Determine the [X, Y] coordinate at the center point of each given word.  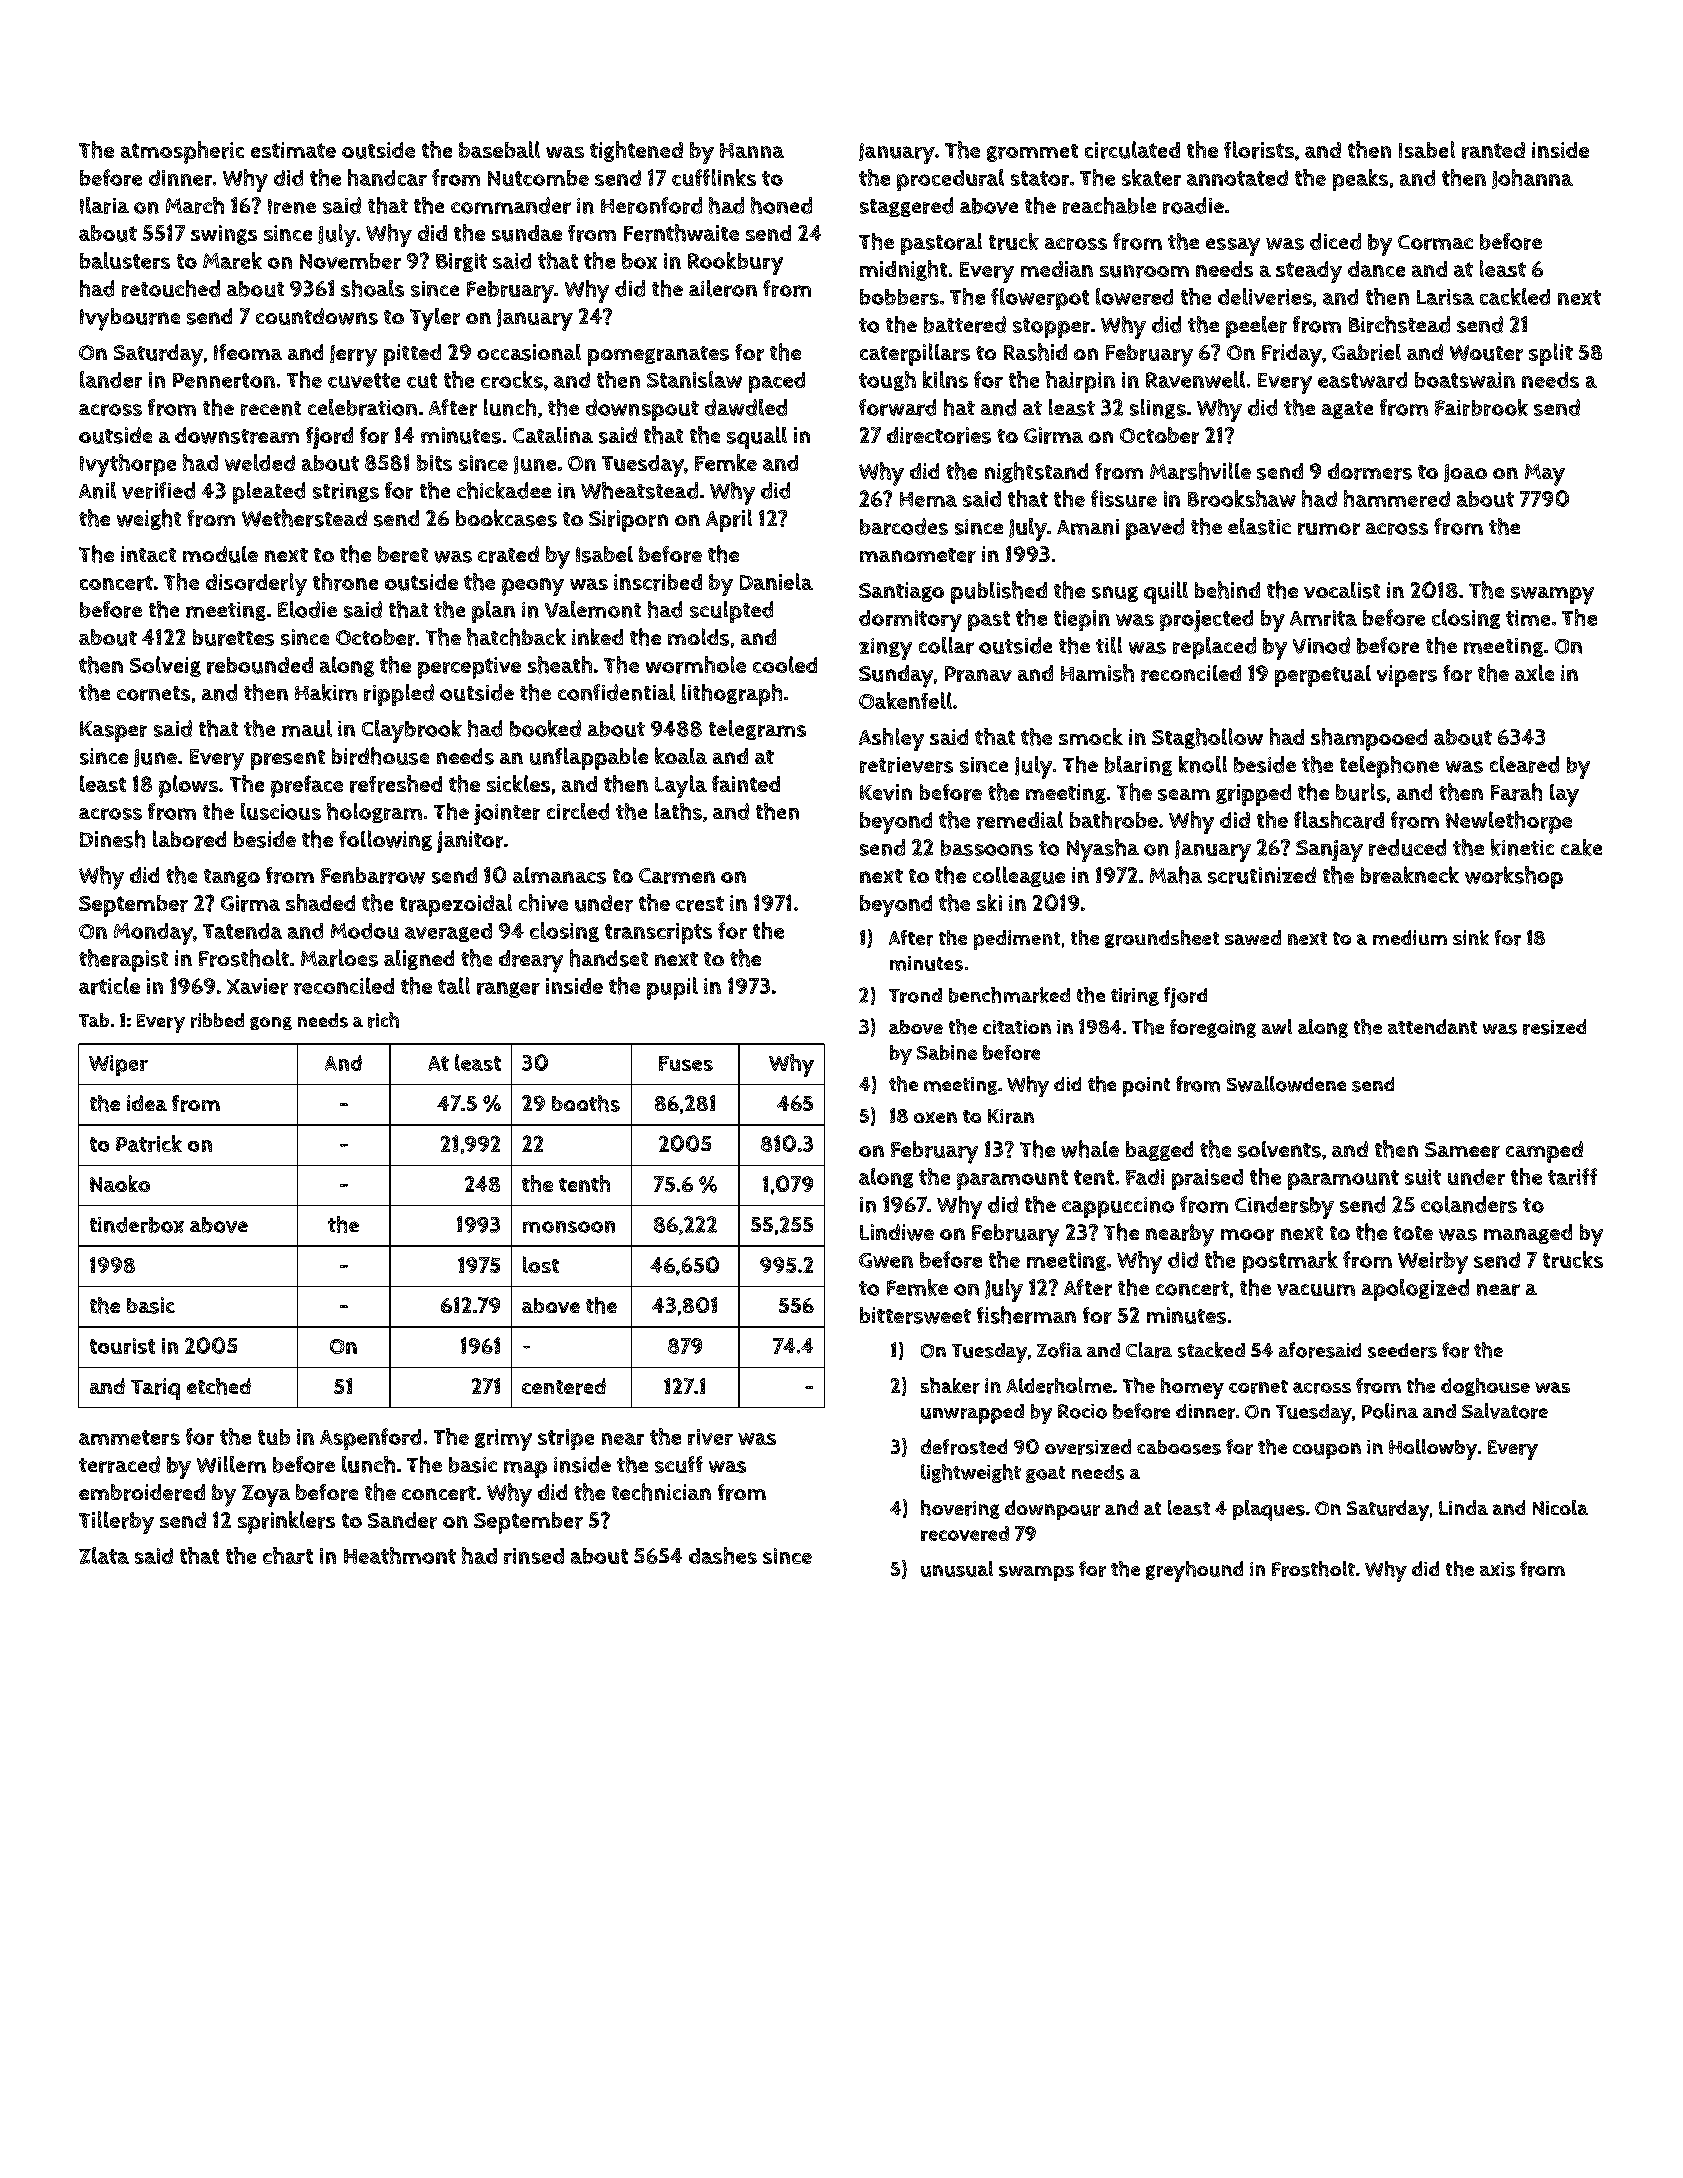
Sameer [1462, 1150]
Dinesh [112, 839]
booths [586, 1103]
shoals [372, 288]
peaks [1360, 180]
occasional [529, 352]
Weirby [1433, 1263]
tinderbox [137, 1225]
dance [1376, 269]
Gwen [886, 1260]
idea [147, 1103]
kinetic [1522, 847]
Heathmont [400, 1555]
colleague [1019, 876]
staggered [906, 207]
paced [777, 382]
